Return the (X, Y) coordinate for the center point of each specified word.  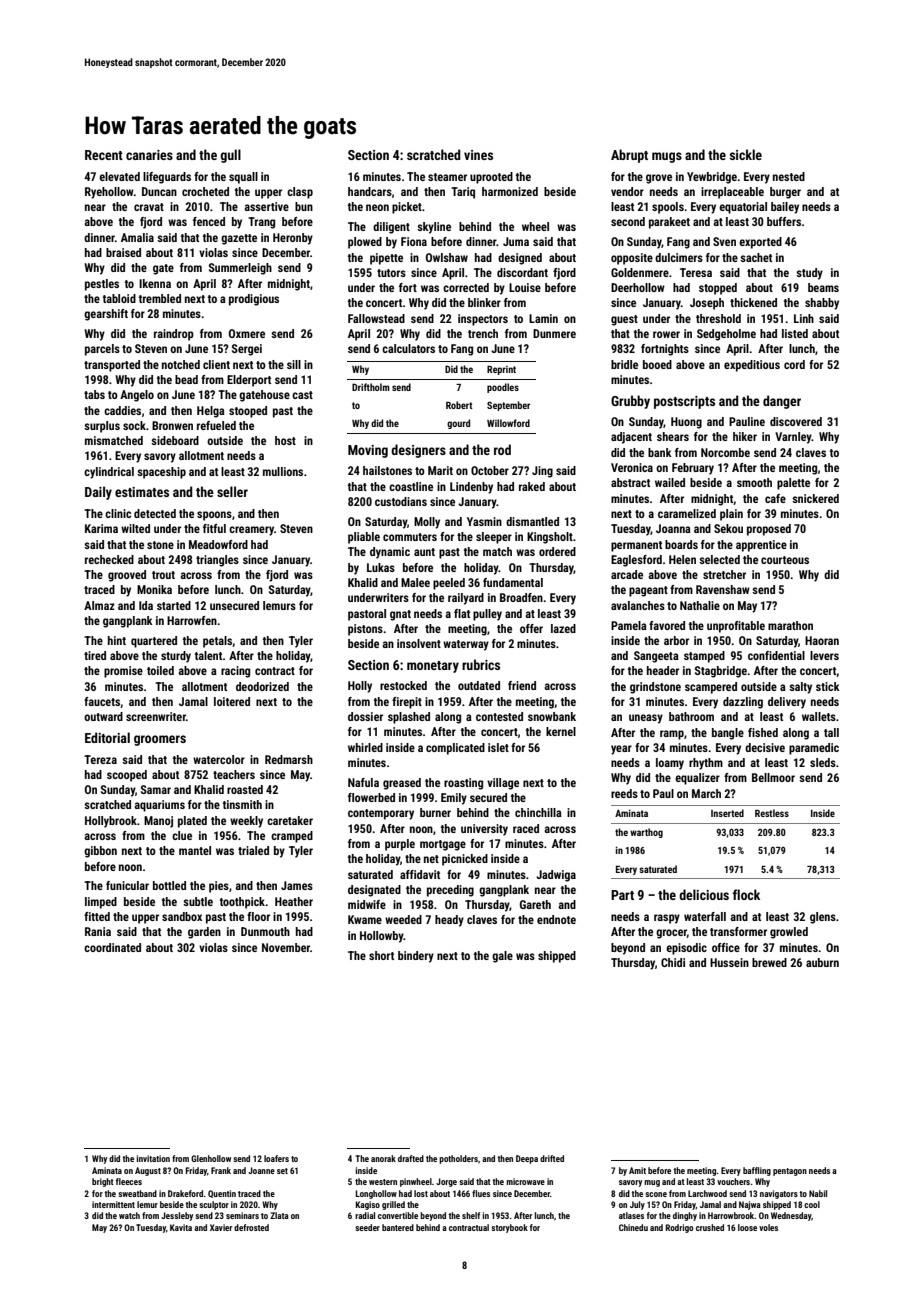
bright (103, 1182)
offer (531, 628)
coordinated (112, 947)
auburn (822, 962)
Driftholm (371, 387)
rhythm (706, 764)
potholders (458, 1159)
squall (243, 178)
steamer (447, 177)
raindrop (174, 335)
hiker (745, 436)
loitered (232, 701)
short (381, 955)
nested (789, 176)
